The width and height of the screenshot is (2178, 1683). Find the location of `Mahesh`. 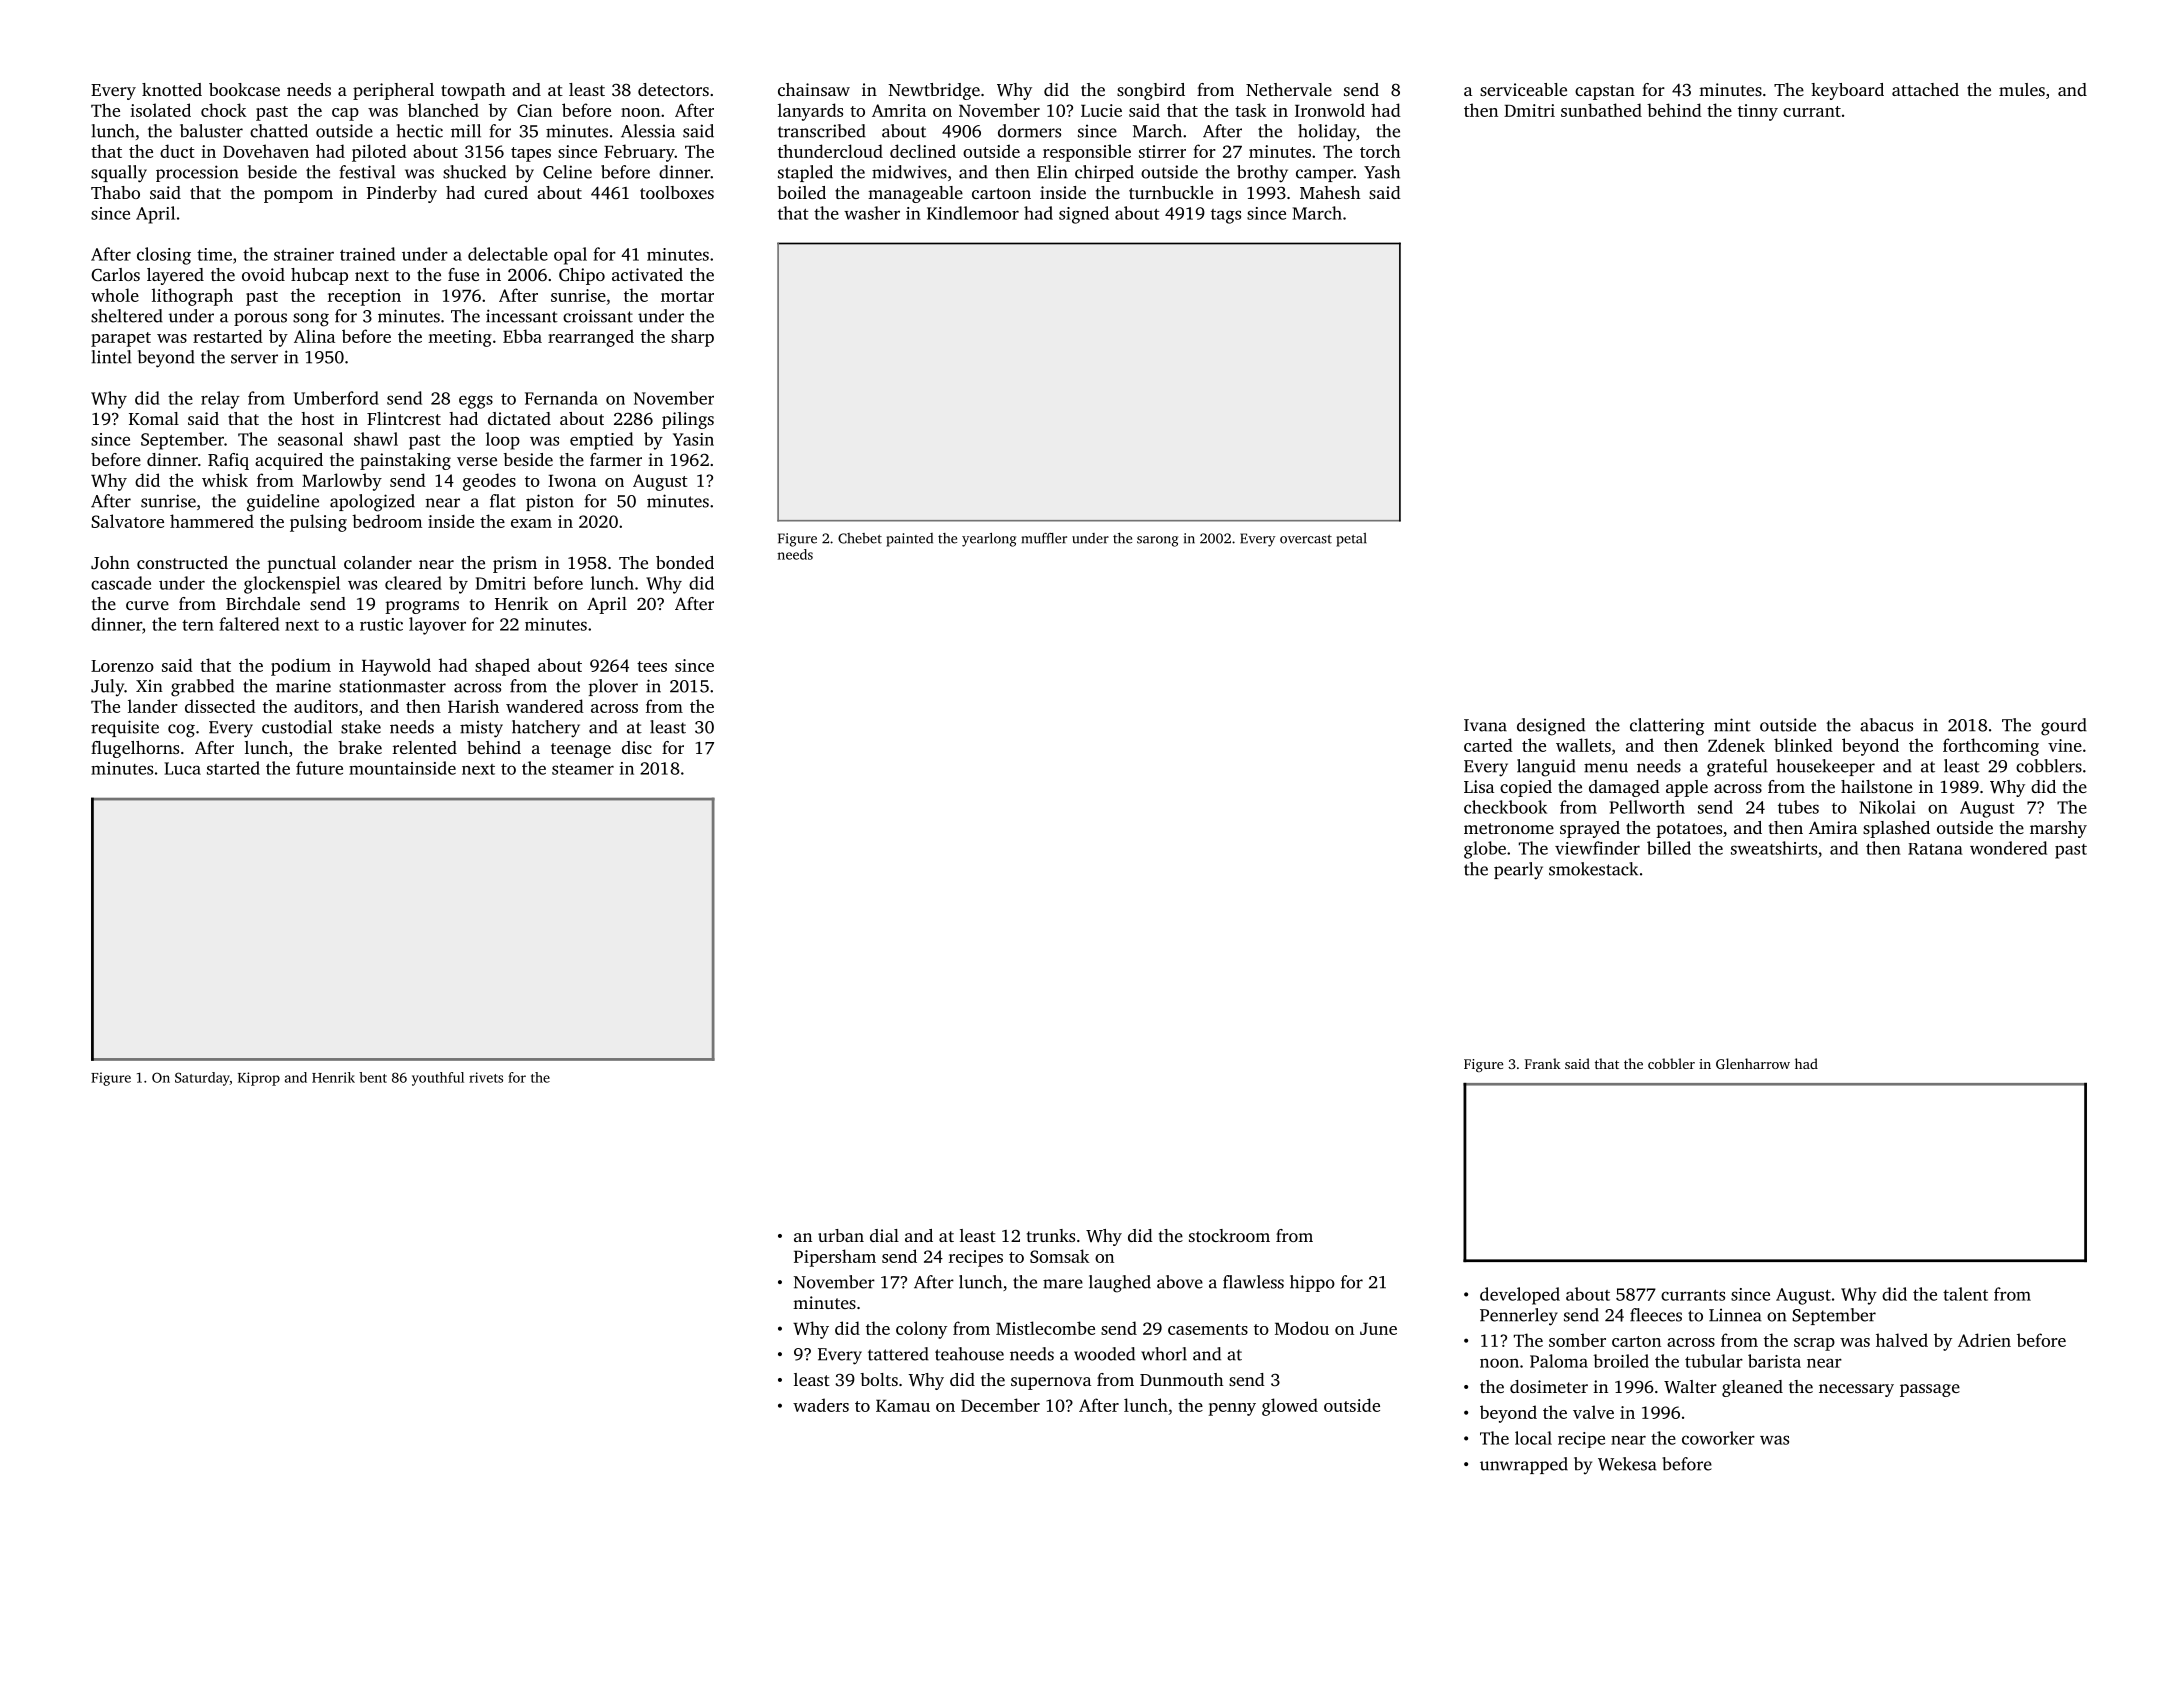

Mahesh is located at coordinates (1330, 192).
